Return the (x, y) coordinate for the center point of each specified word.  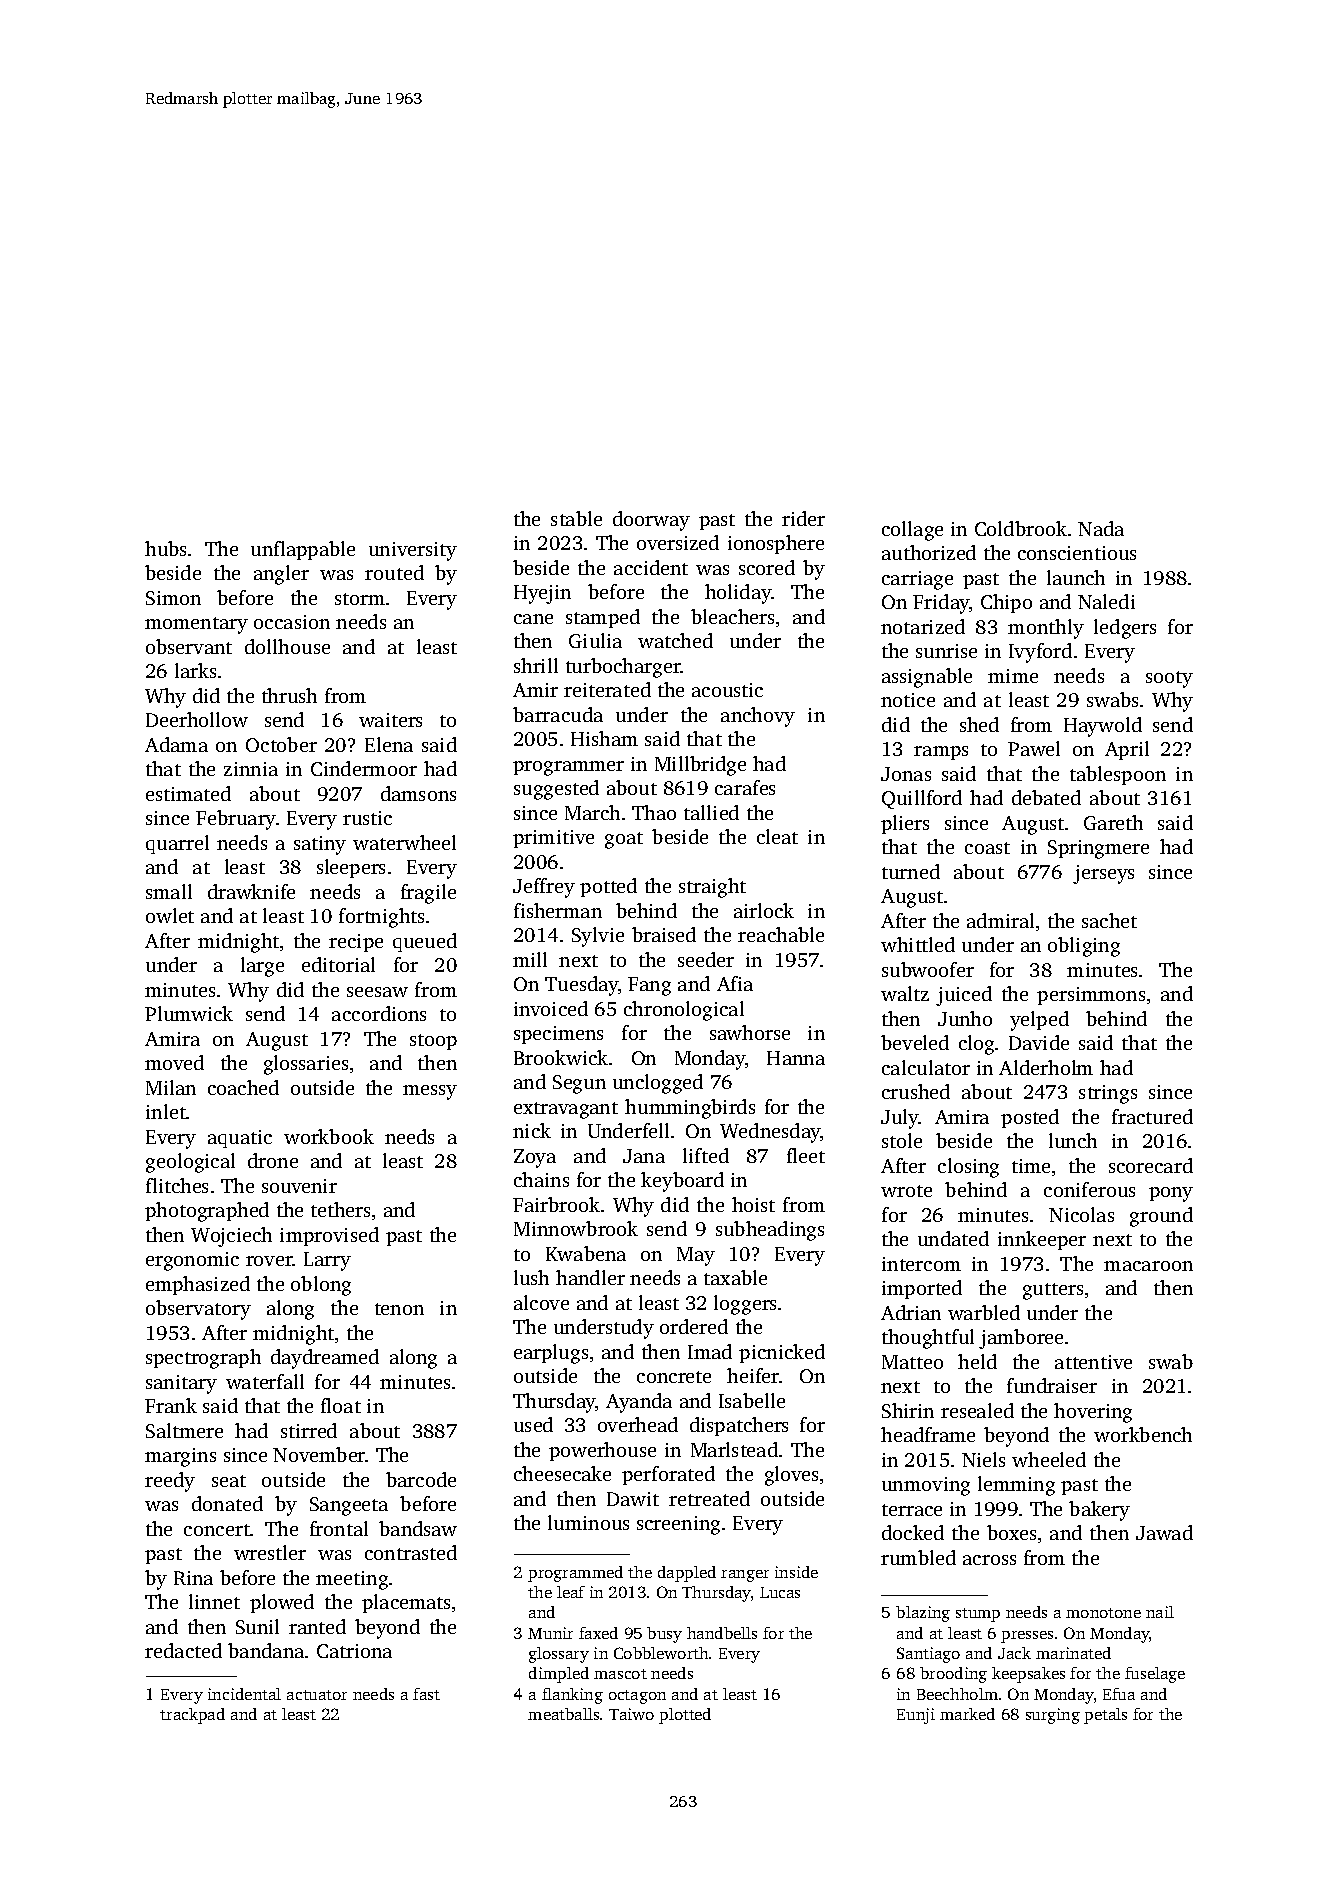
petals (1105, 1716)
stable (576, 518)
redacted (183, 1650)
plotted (685, 1716)
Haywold (1103, 727)
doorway (651, 521)
